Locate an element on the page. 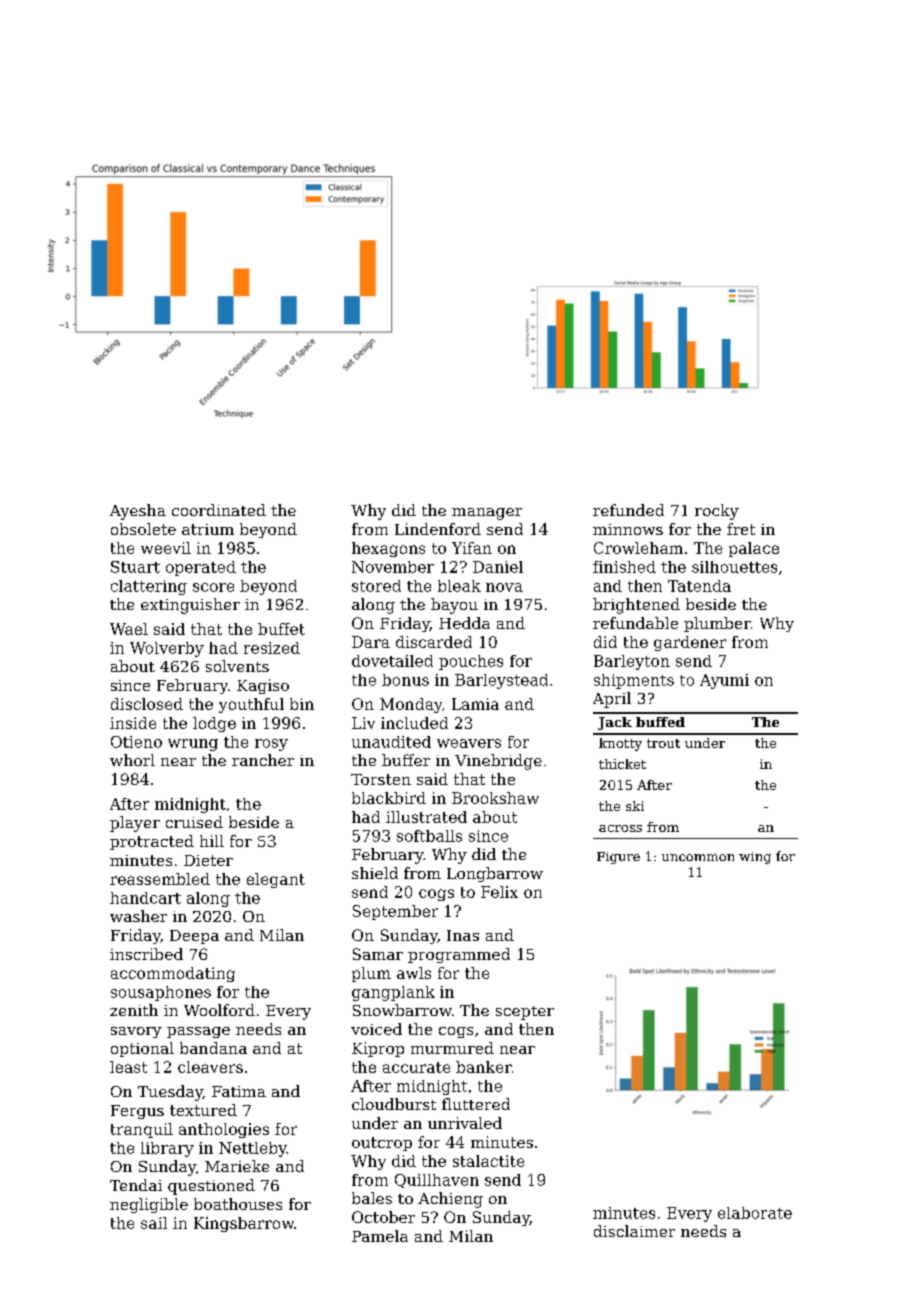 The image size is (908, 1316). wrung is located at coordinates (193, 745).
